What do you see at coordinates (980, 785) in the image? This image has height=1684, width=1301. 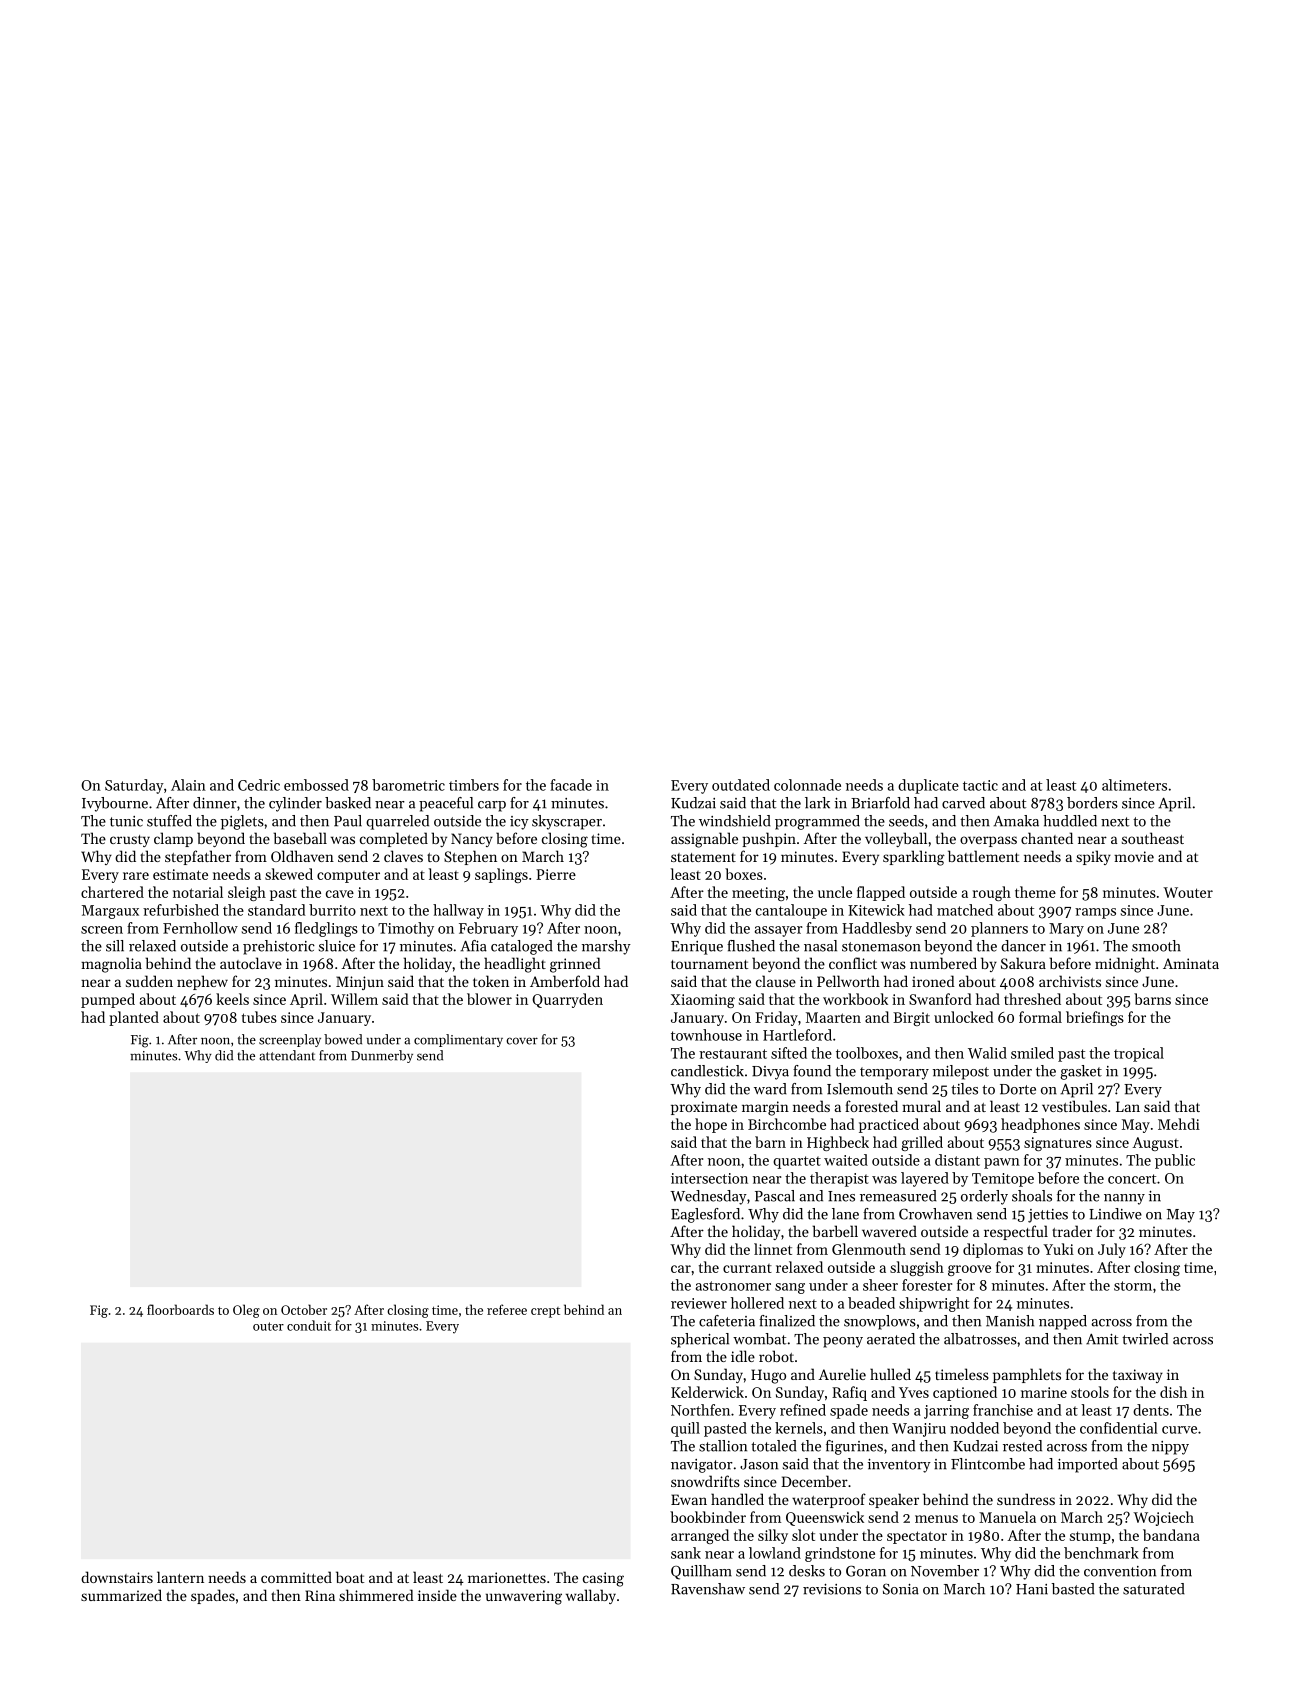 I see `tactic` at bounding box center [980, 785].
